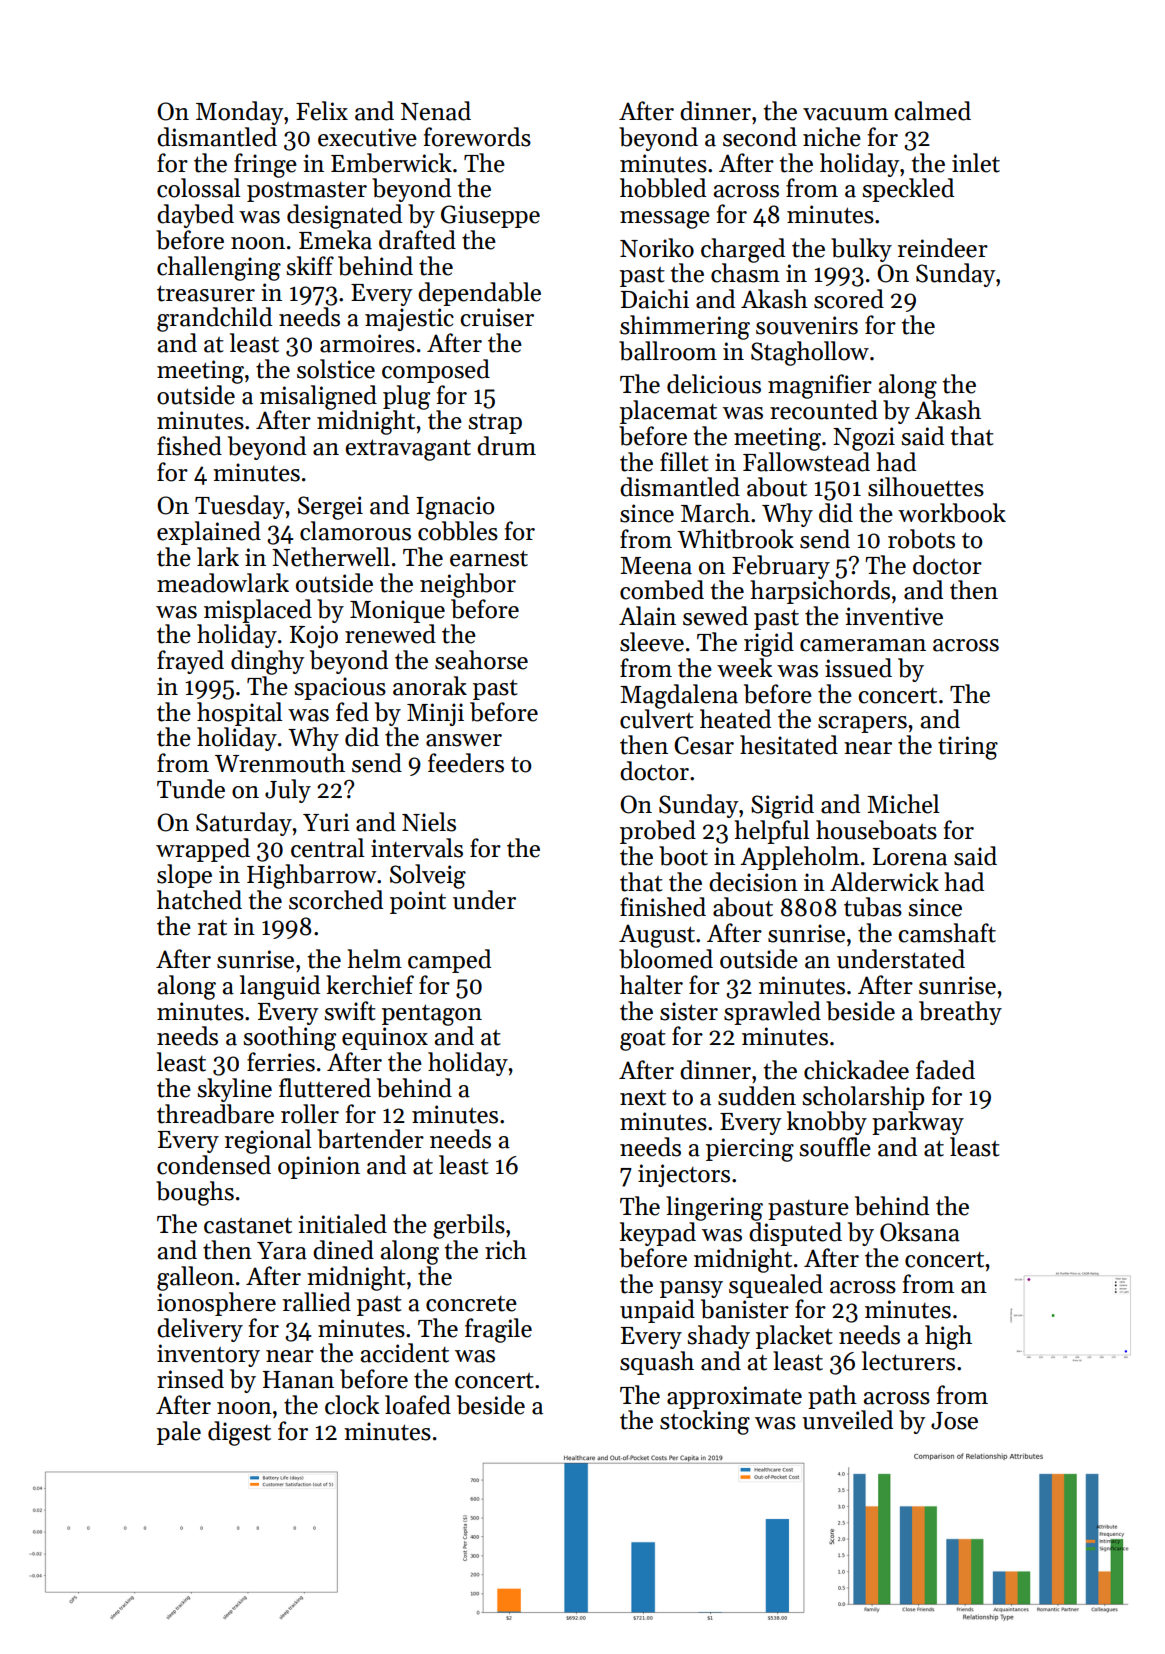  What do you see at coordinates (945, 1070) in the screenshot?
I see `faded` at bounding box center [945, 1070].
